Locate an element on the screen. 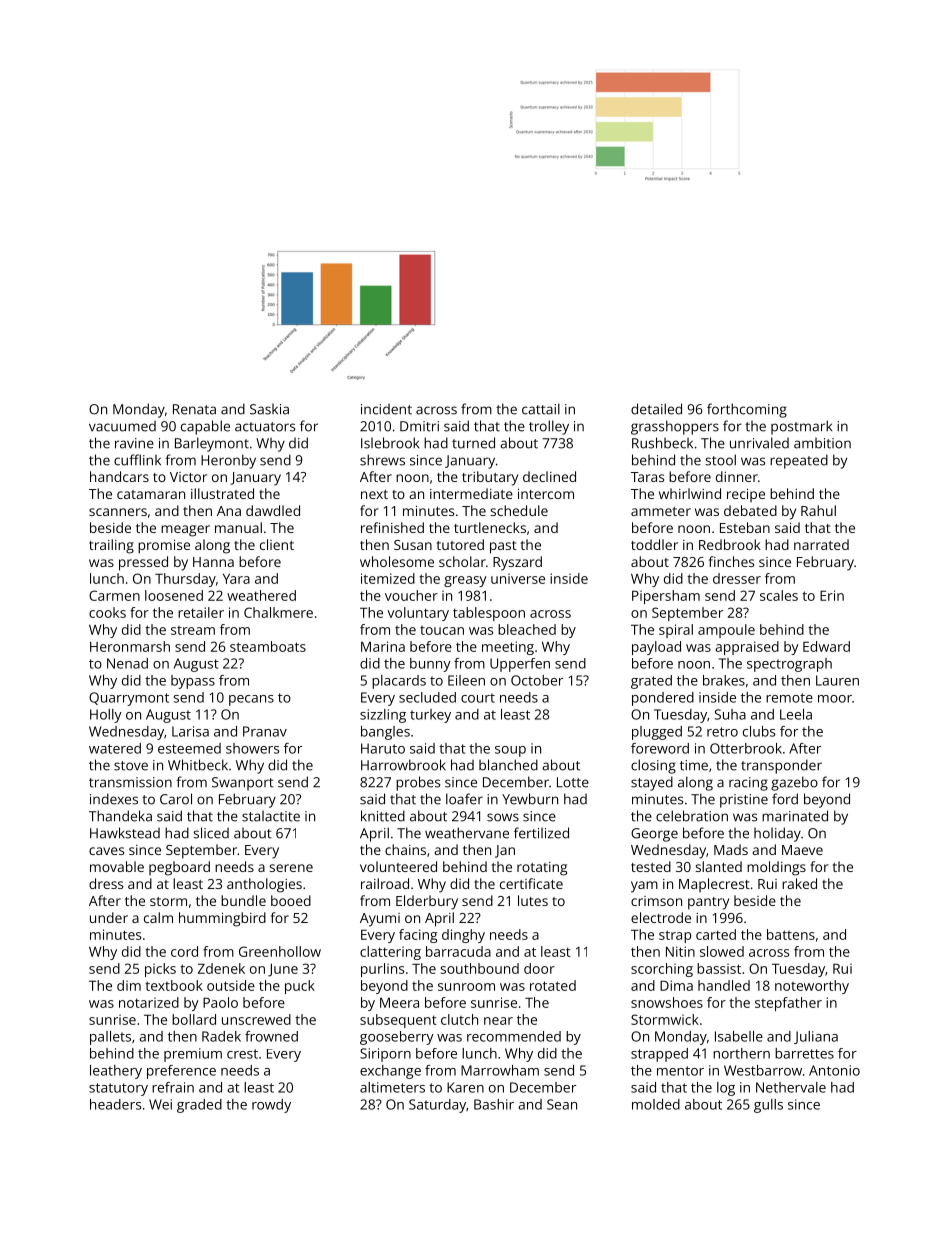 Image resolution: width=952 pixels, height=1233 pixels. unscrewed is located at coordinates (256, 1019).
